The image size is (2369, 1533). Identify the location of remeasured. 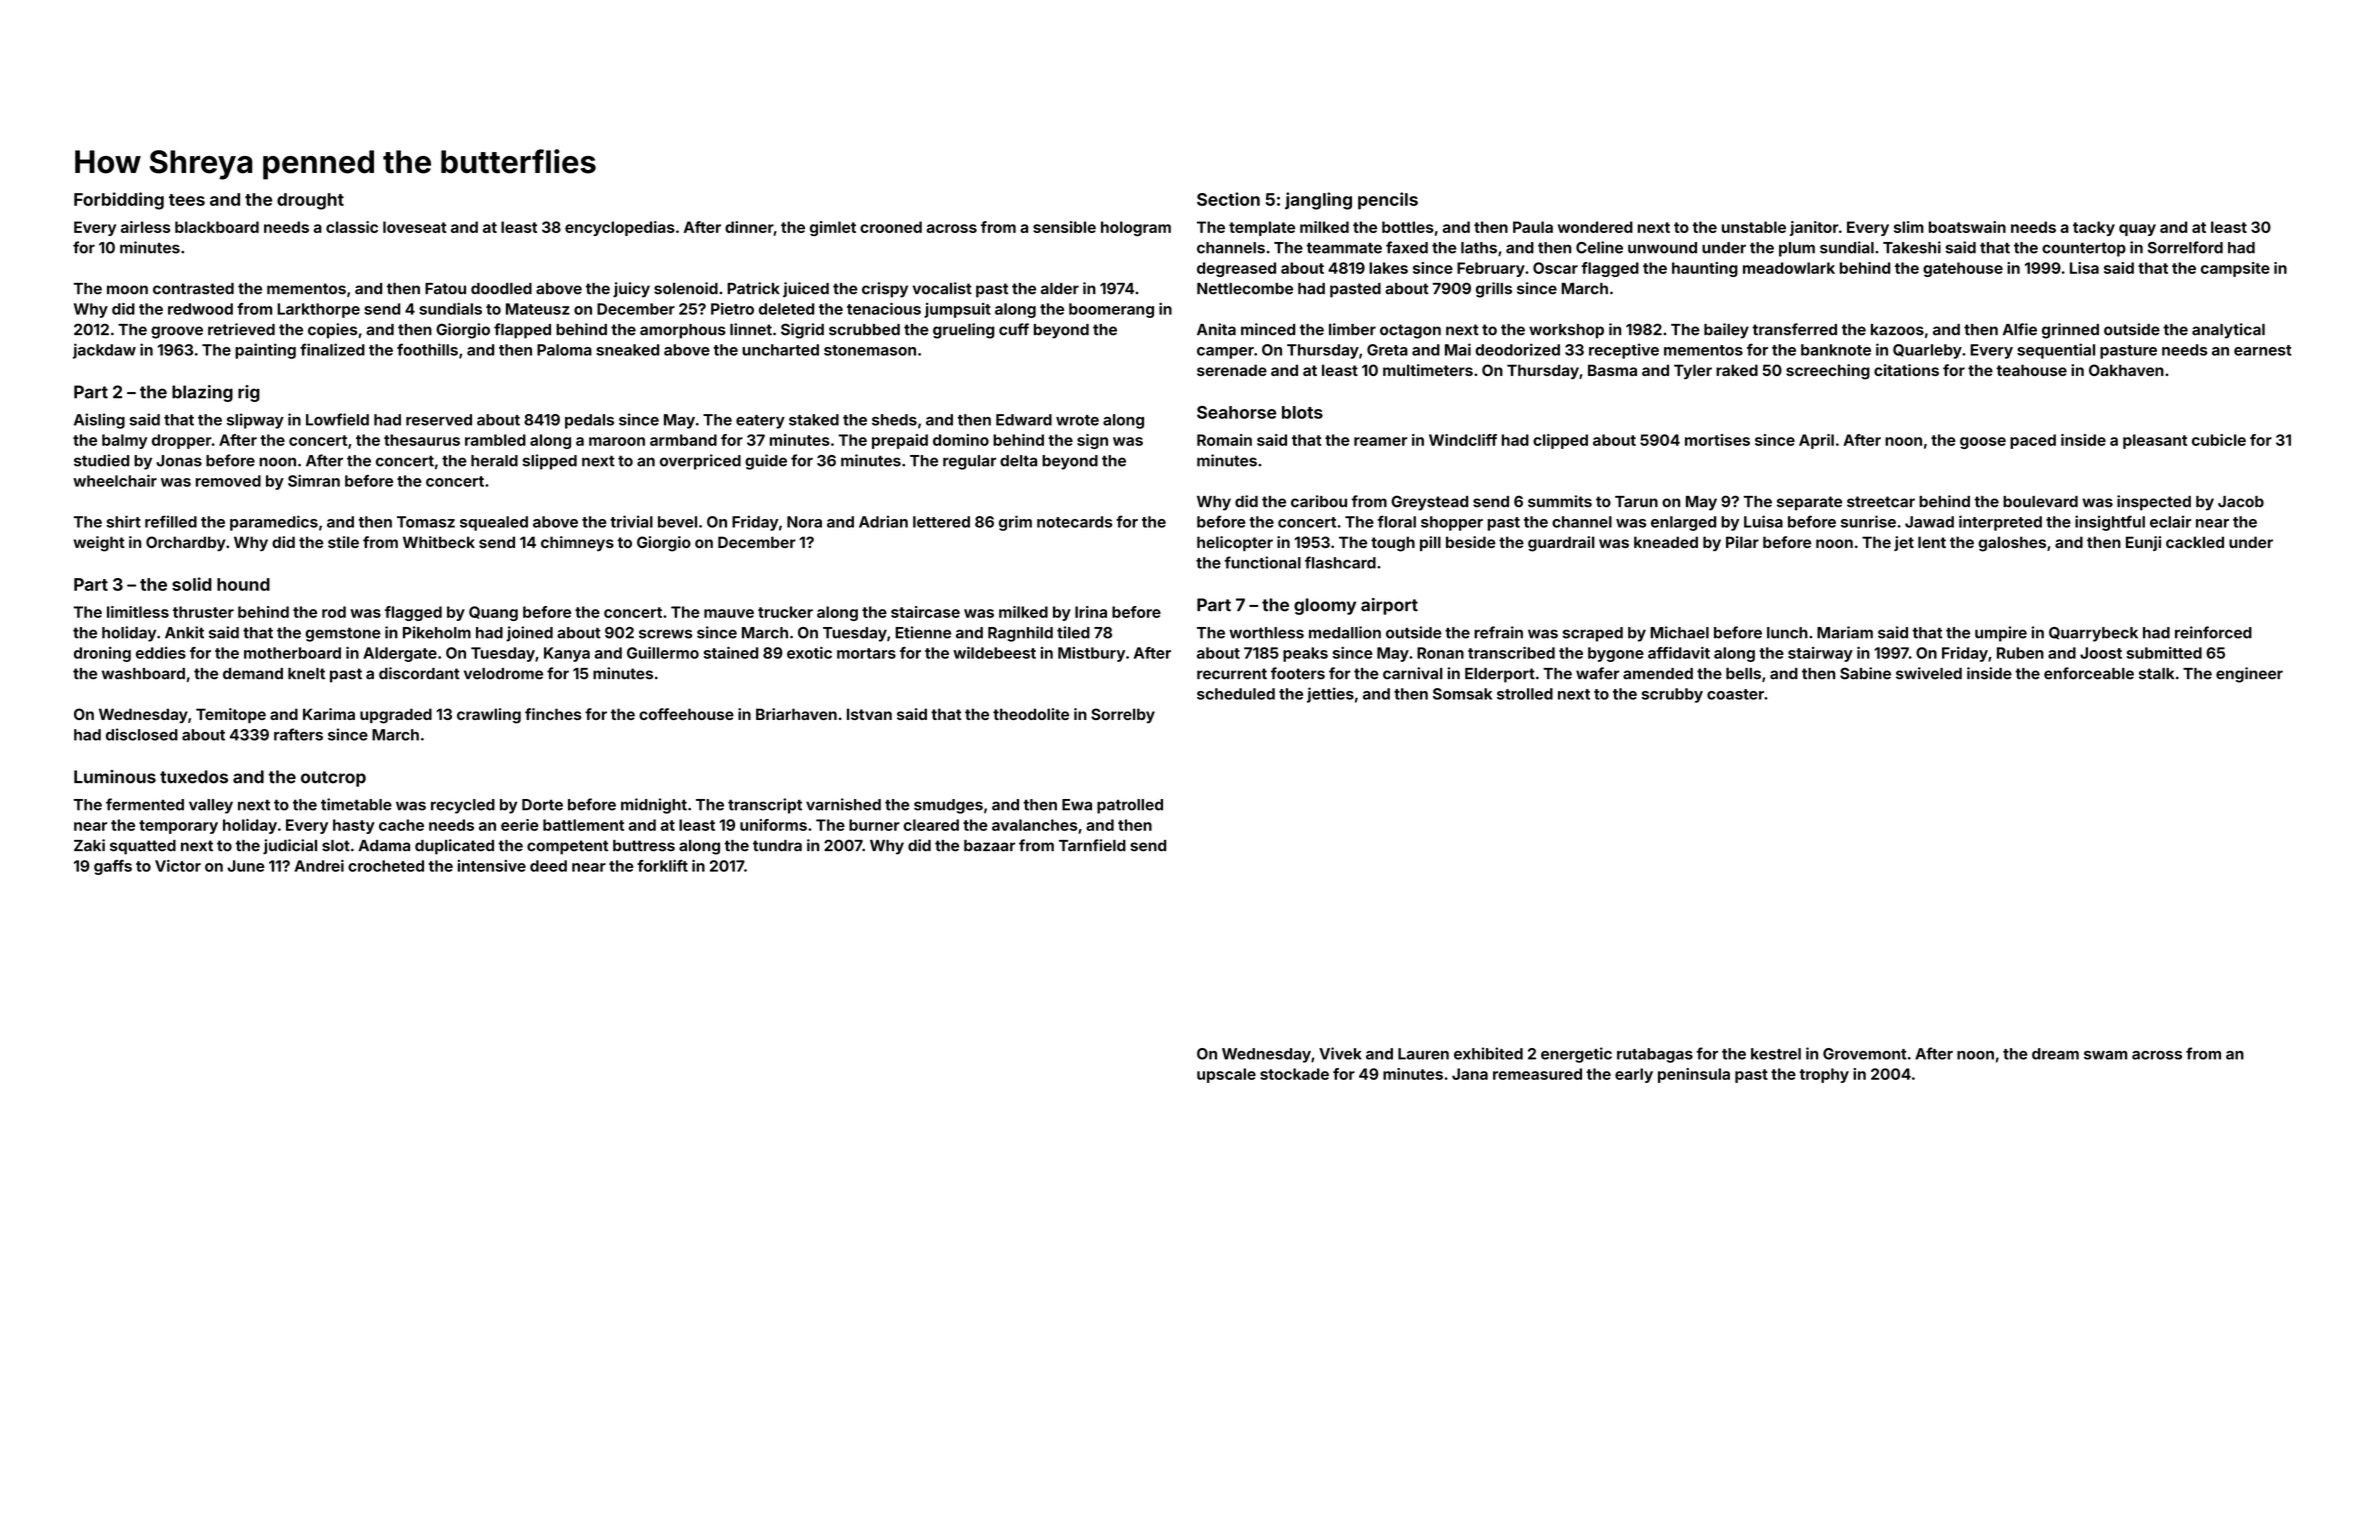
(1537, 1074).
